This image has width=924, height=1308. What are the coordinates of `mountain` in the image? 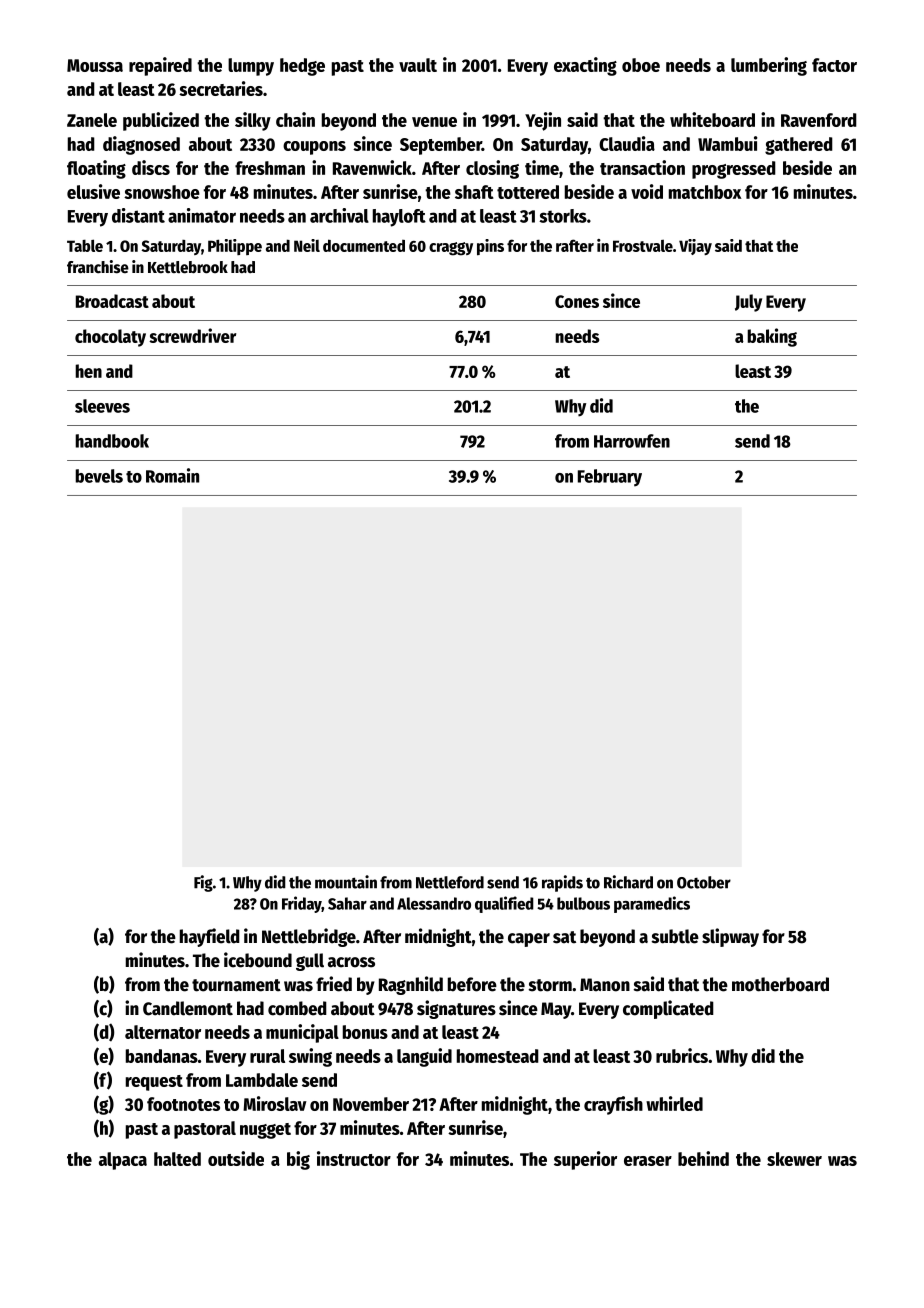 It's located at (346, 882).
